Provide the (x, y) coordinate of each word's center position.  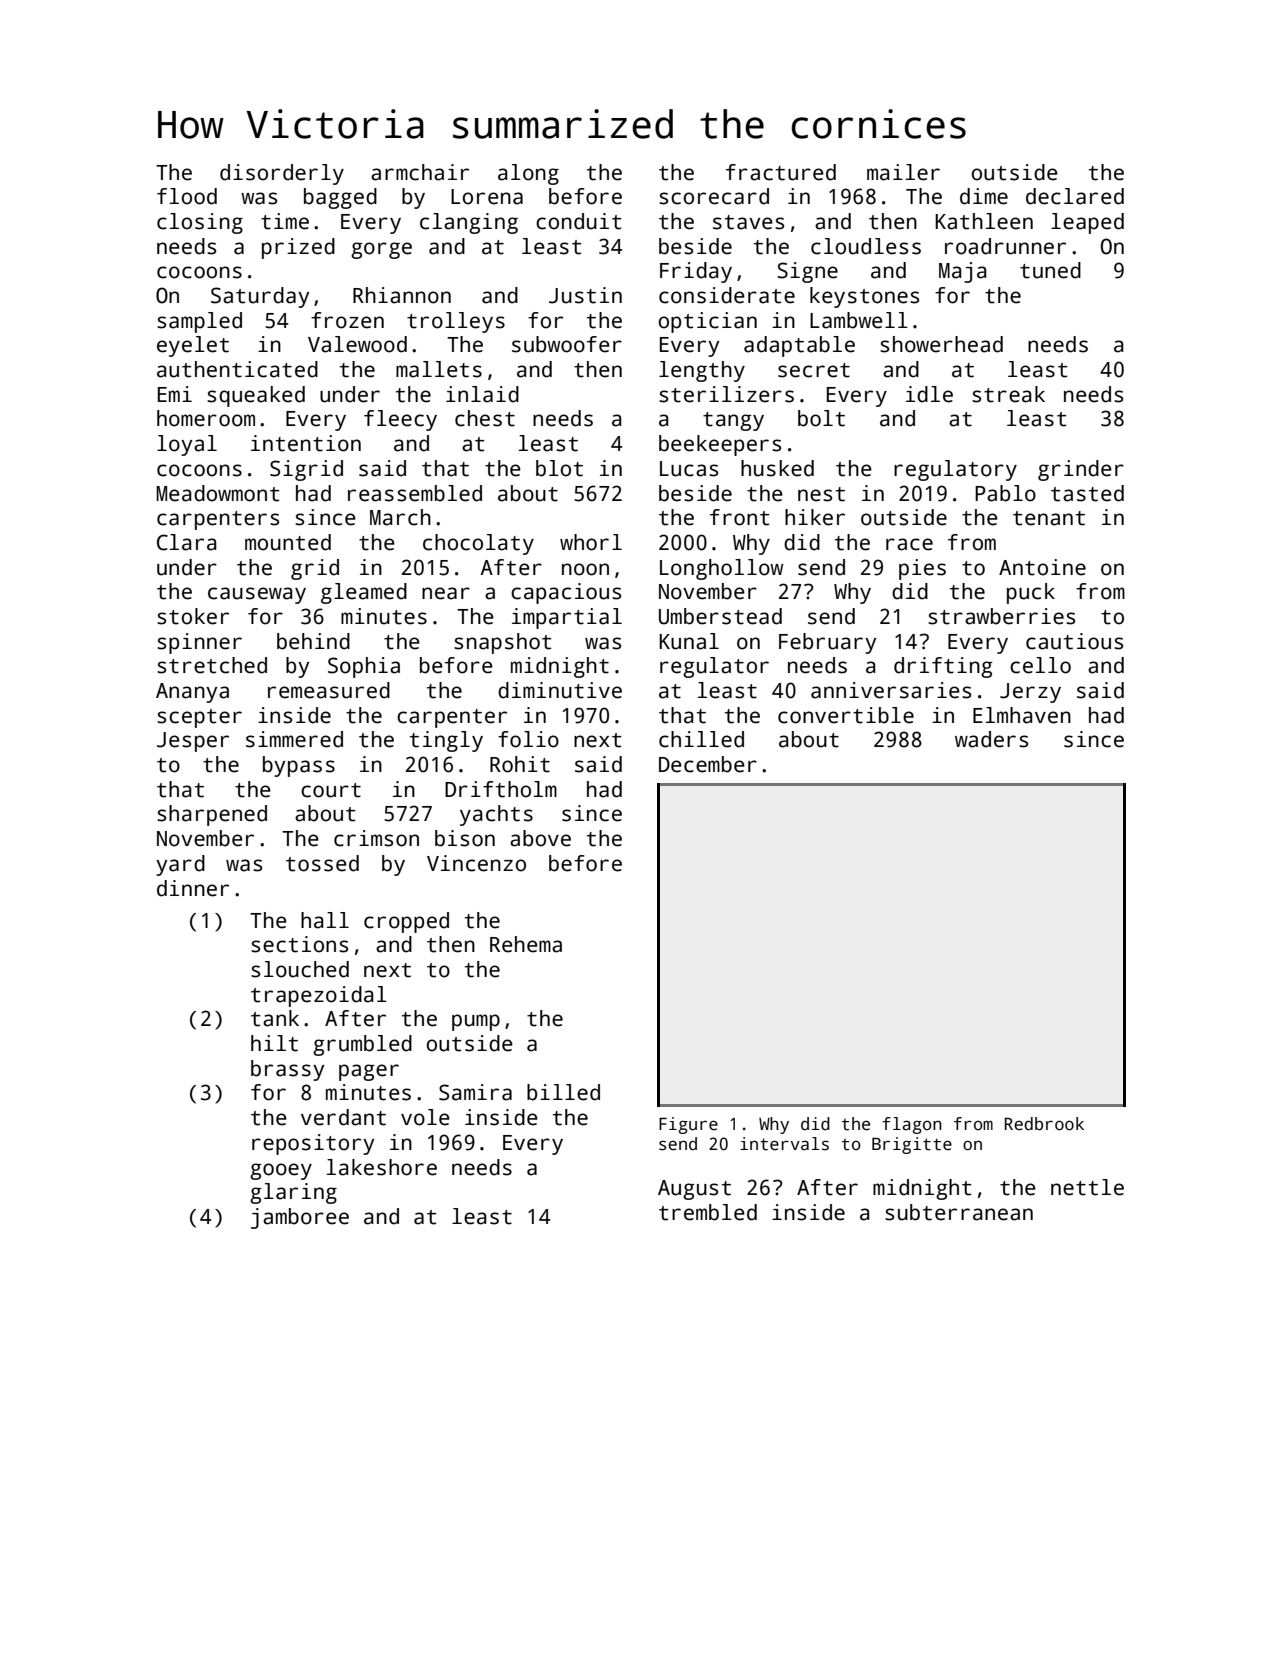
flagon (912, 1125)
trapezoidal (319, 996)
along (528, 174)
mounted (288, 542)
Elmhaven (1022, 715)
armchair (420, 172)
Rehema (526, 944)
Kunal (689, 641)
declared (1075, 196)
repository (313, 1144)
